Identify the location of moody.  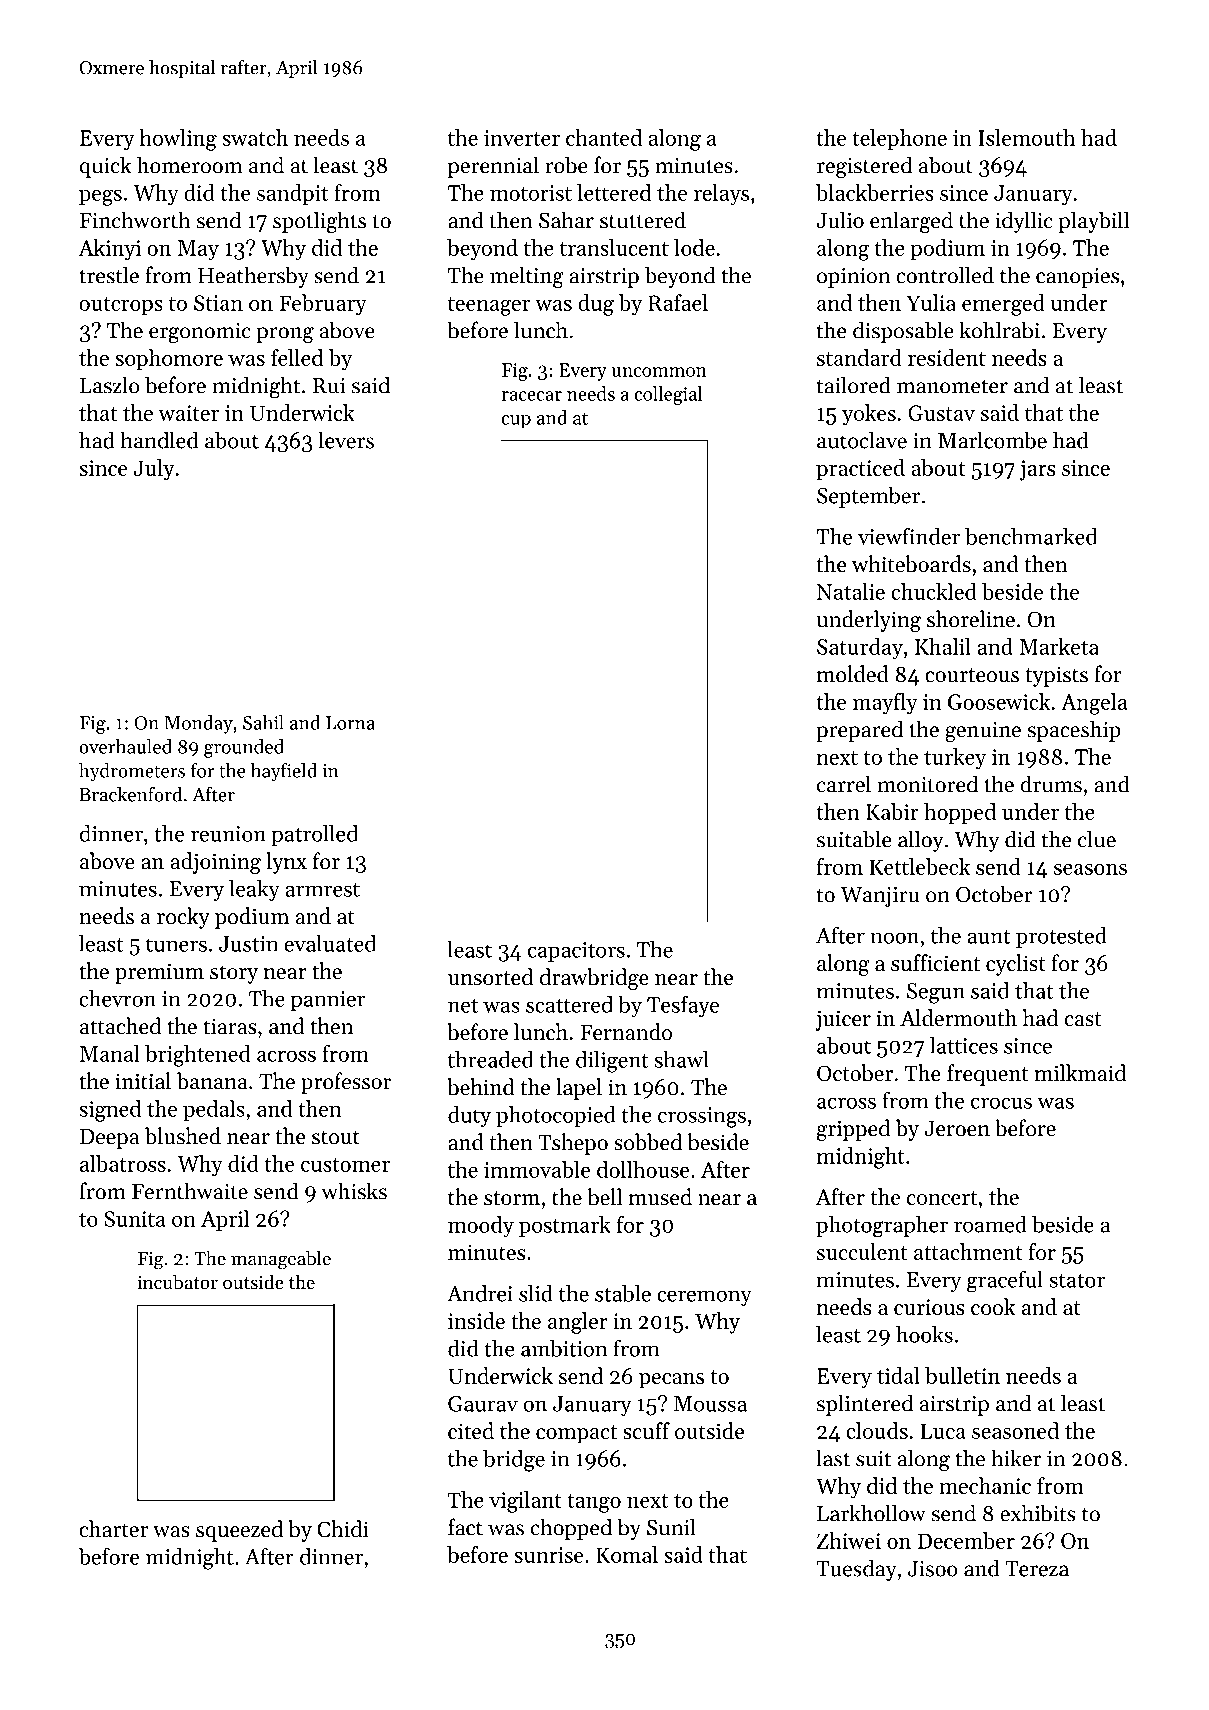
(481, 1227).
